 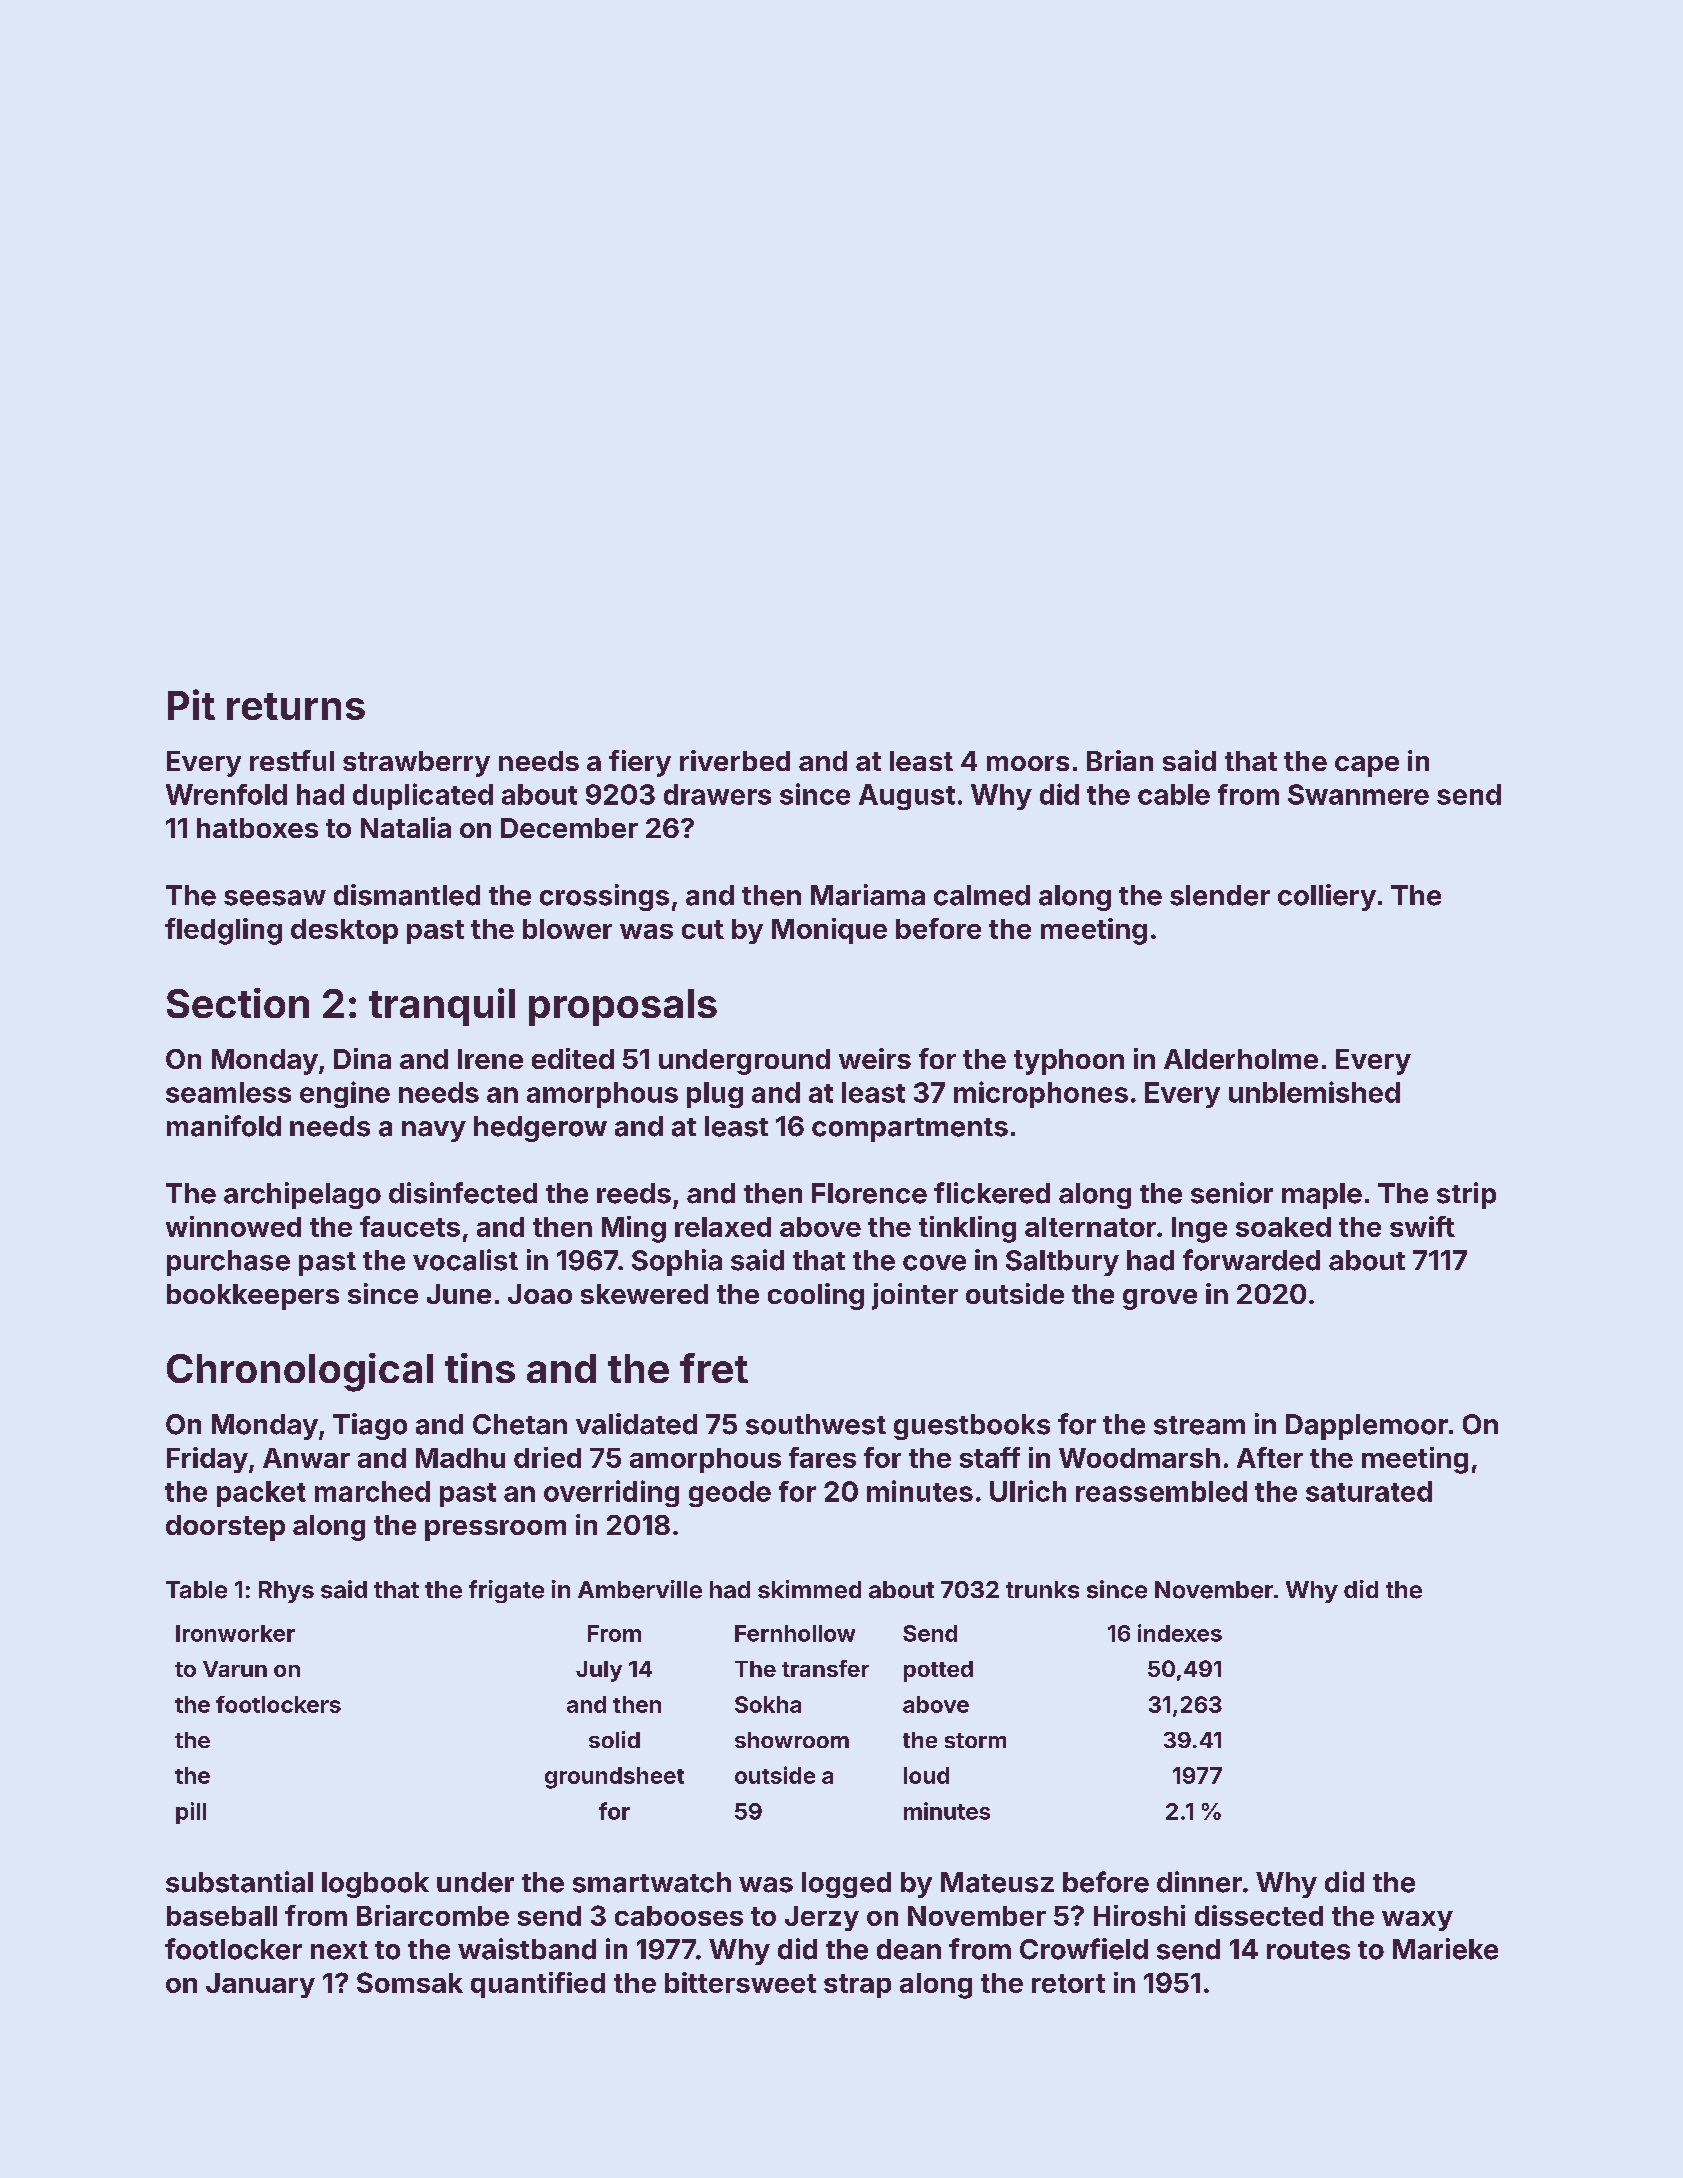 What do you see at coordinates (191, 1813) in the screenshot?
I see `pill` at bounding box center [191, 1813].
